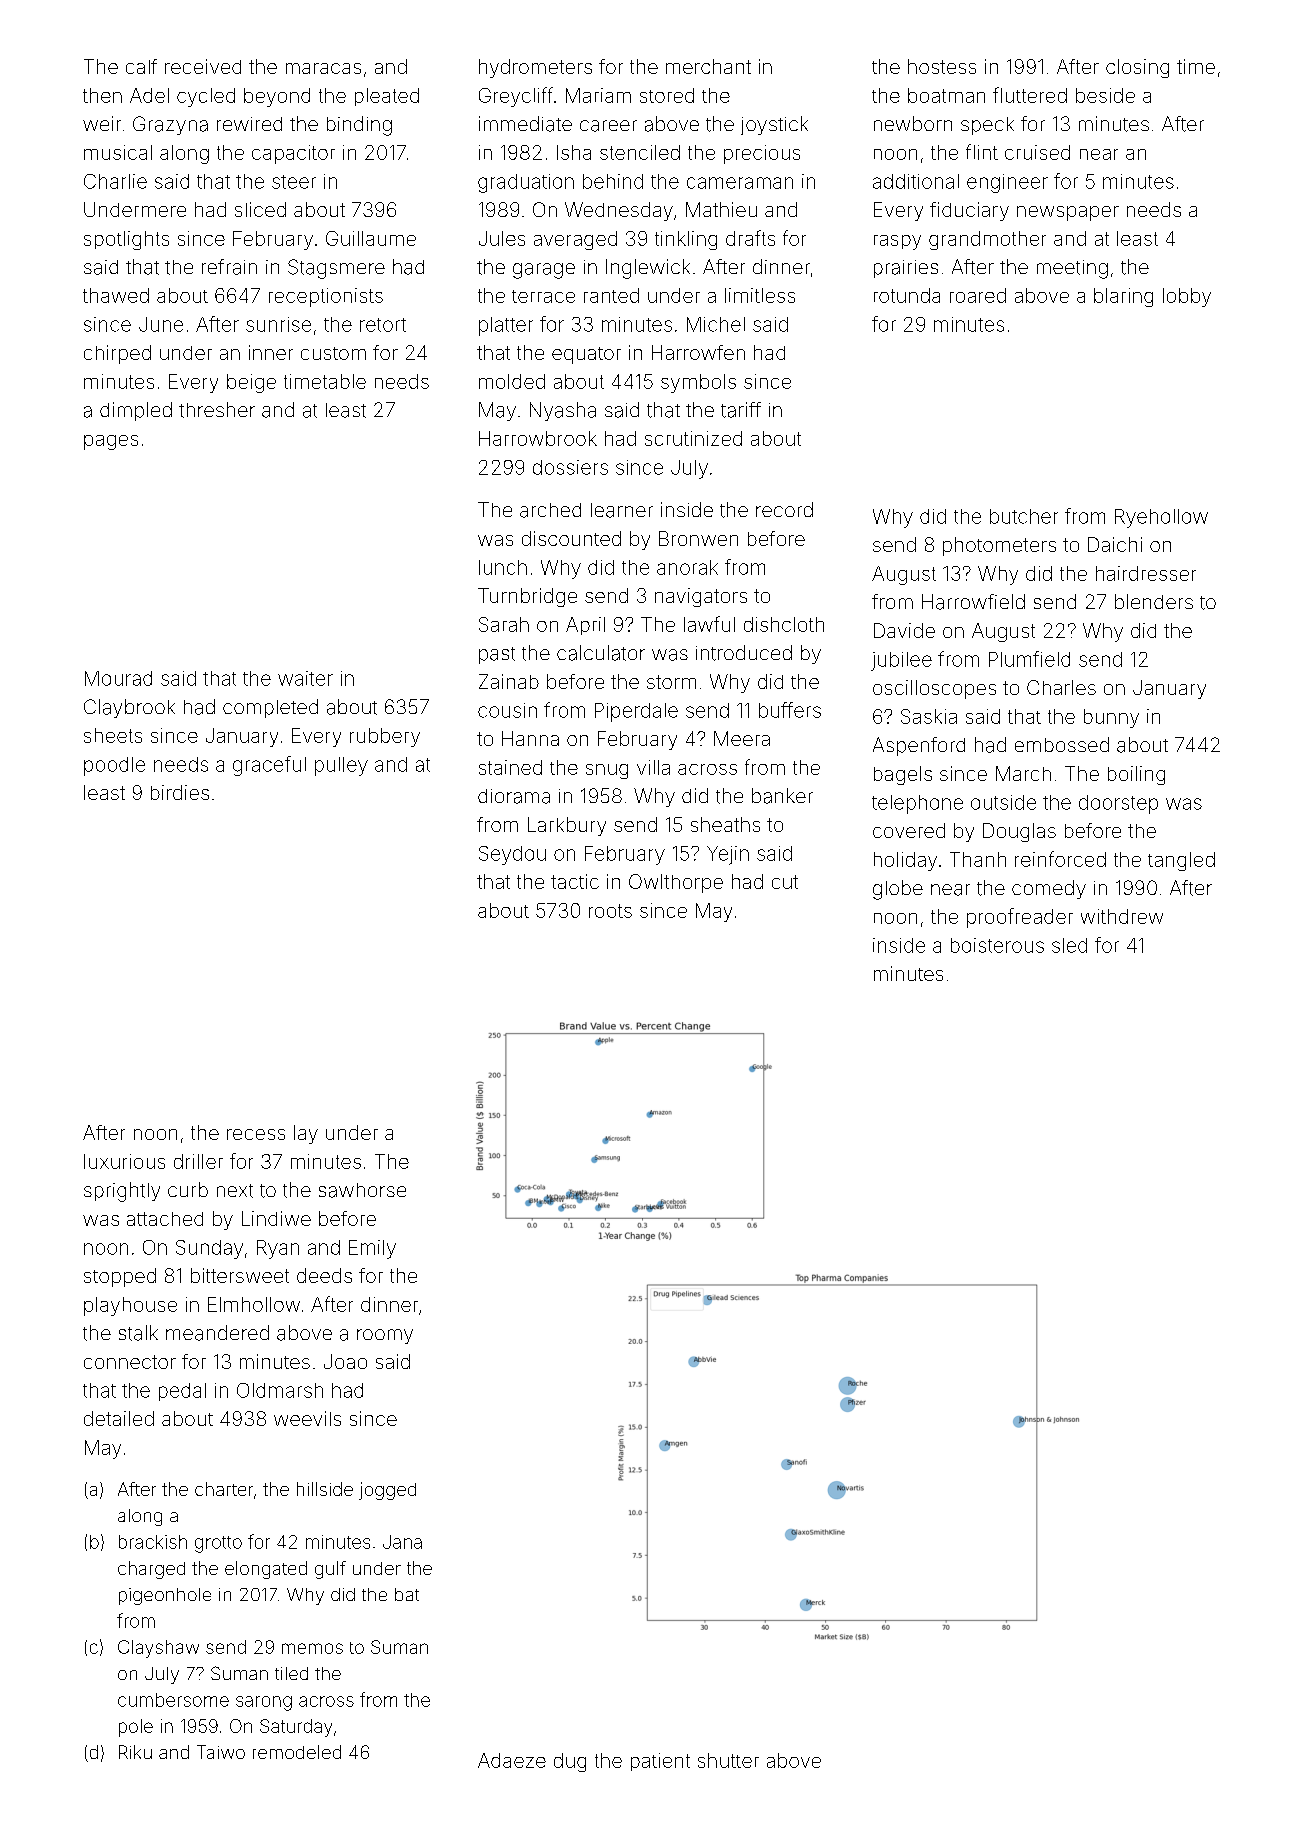  I want to click on Emily, so click(372, 1249).
